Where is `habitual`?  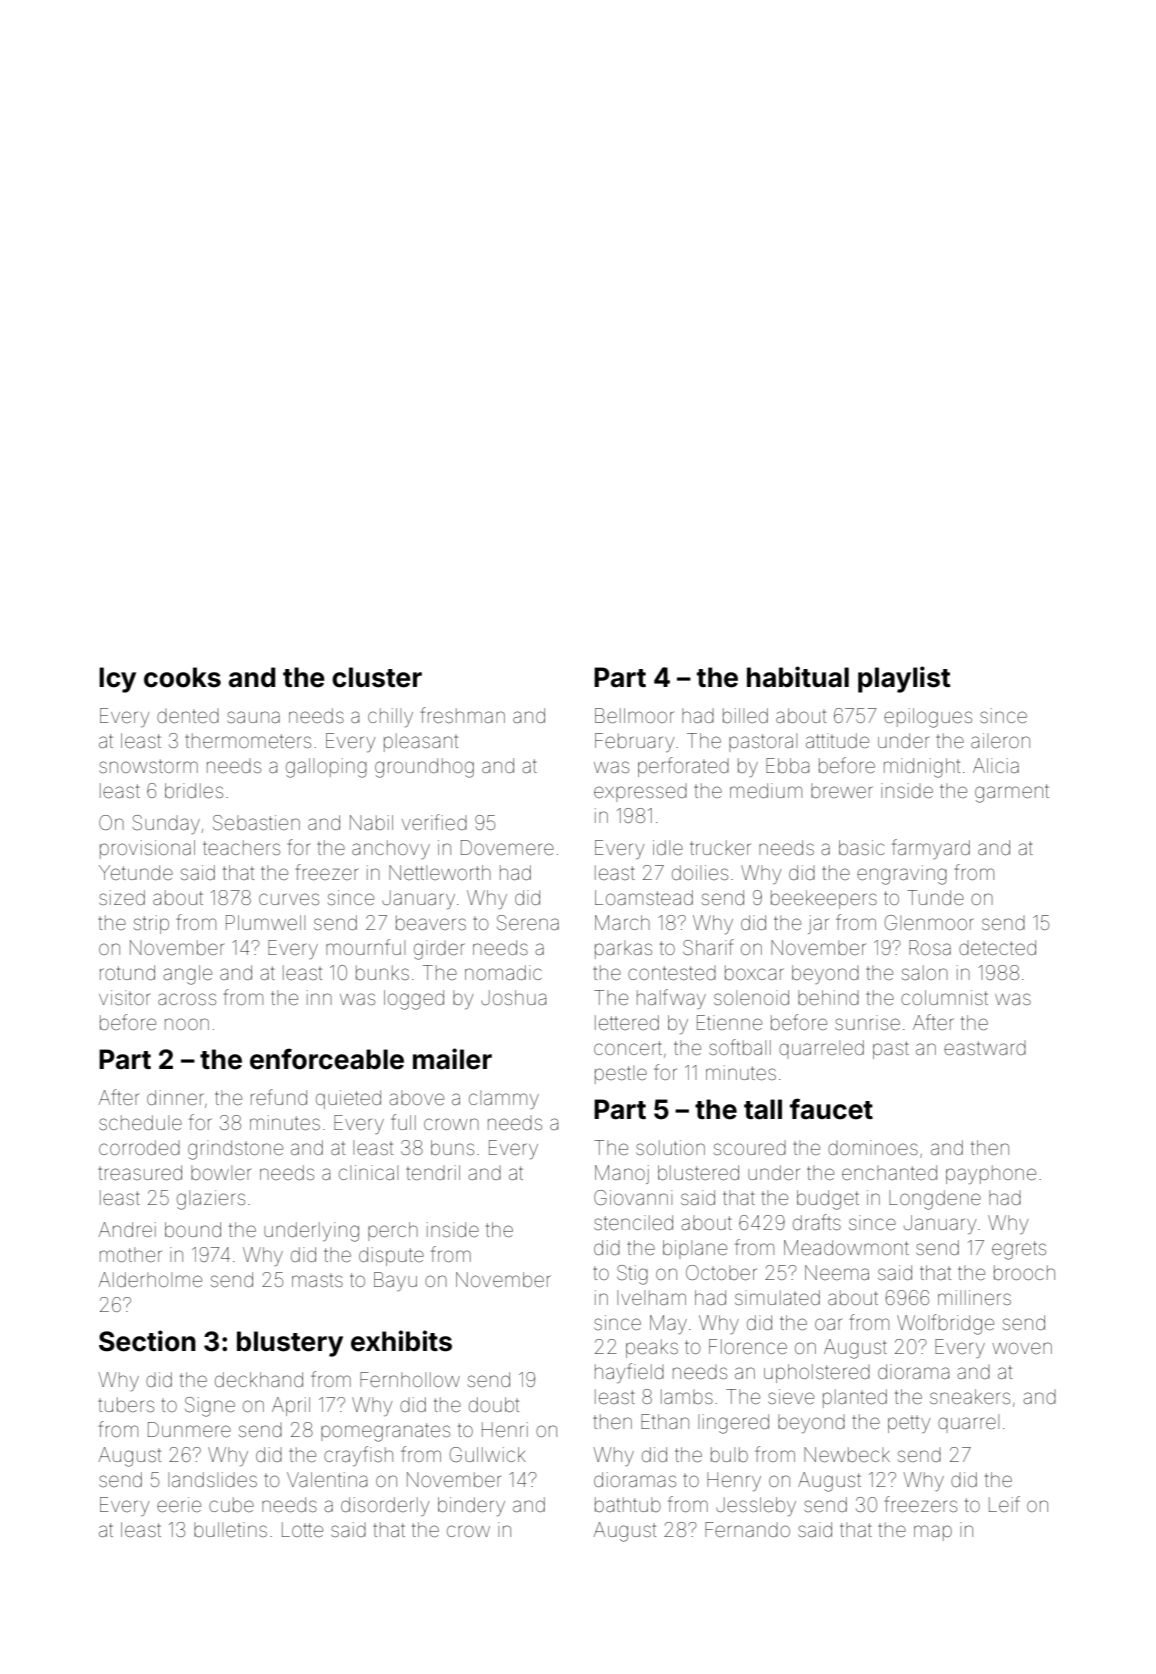
habitual is located at coordinates (798, 677).
